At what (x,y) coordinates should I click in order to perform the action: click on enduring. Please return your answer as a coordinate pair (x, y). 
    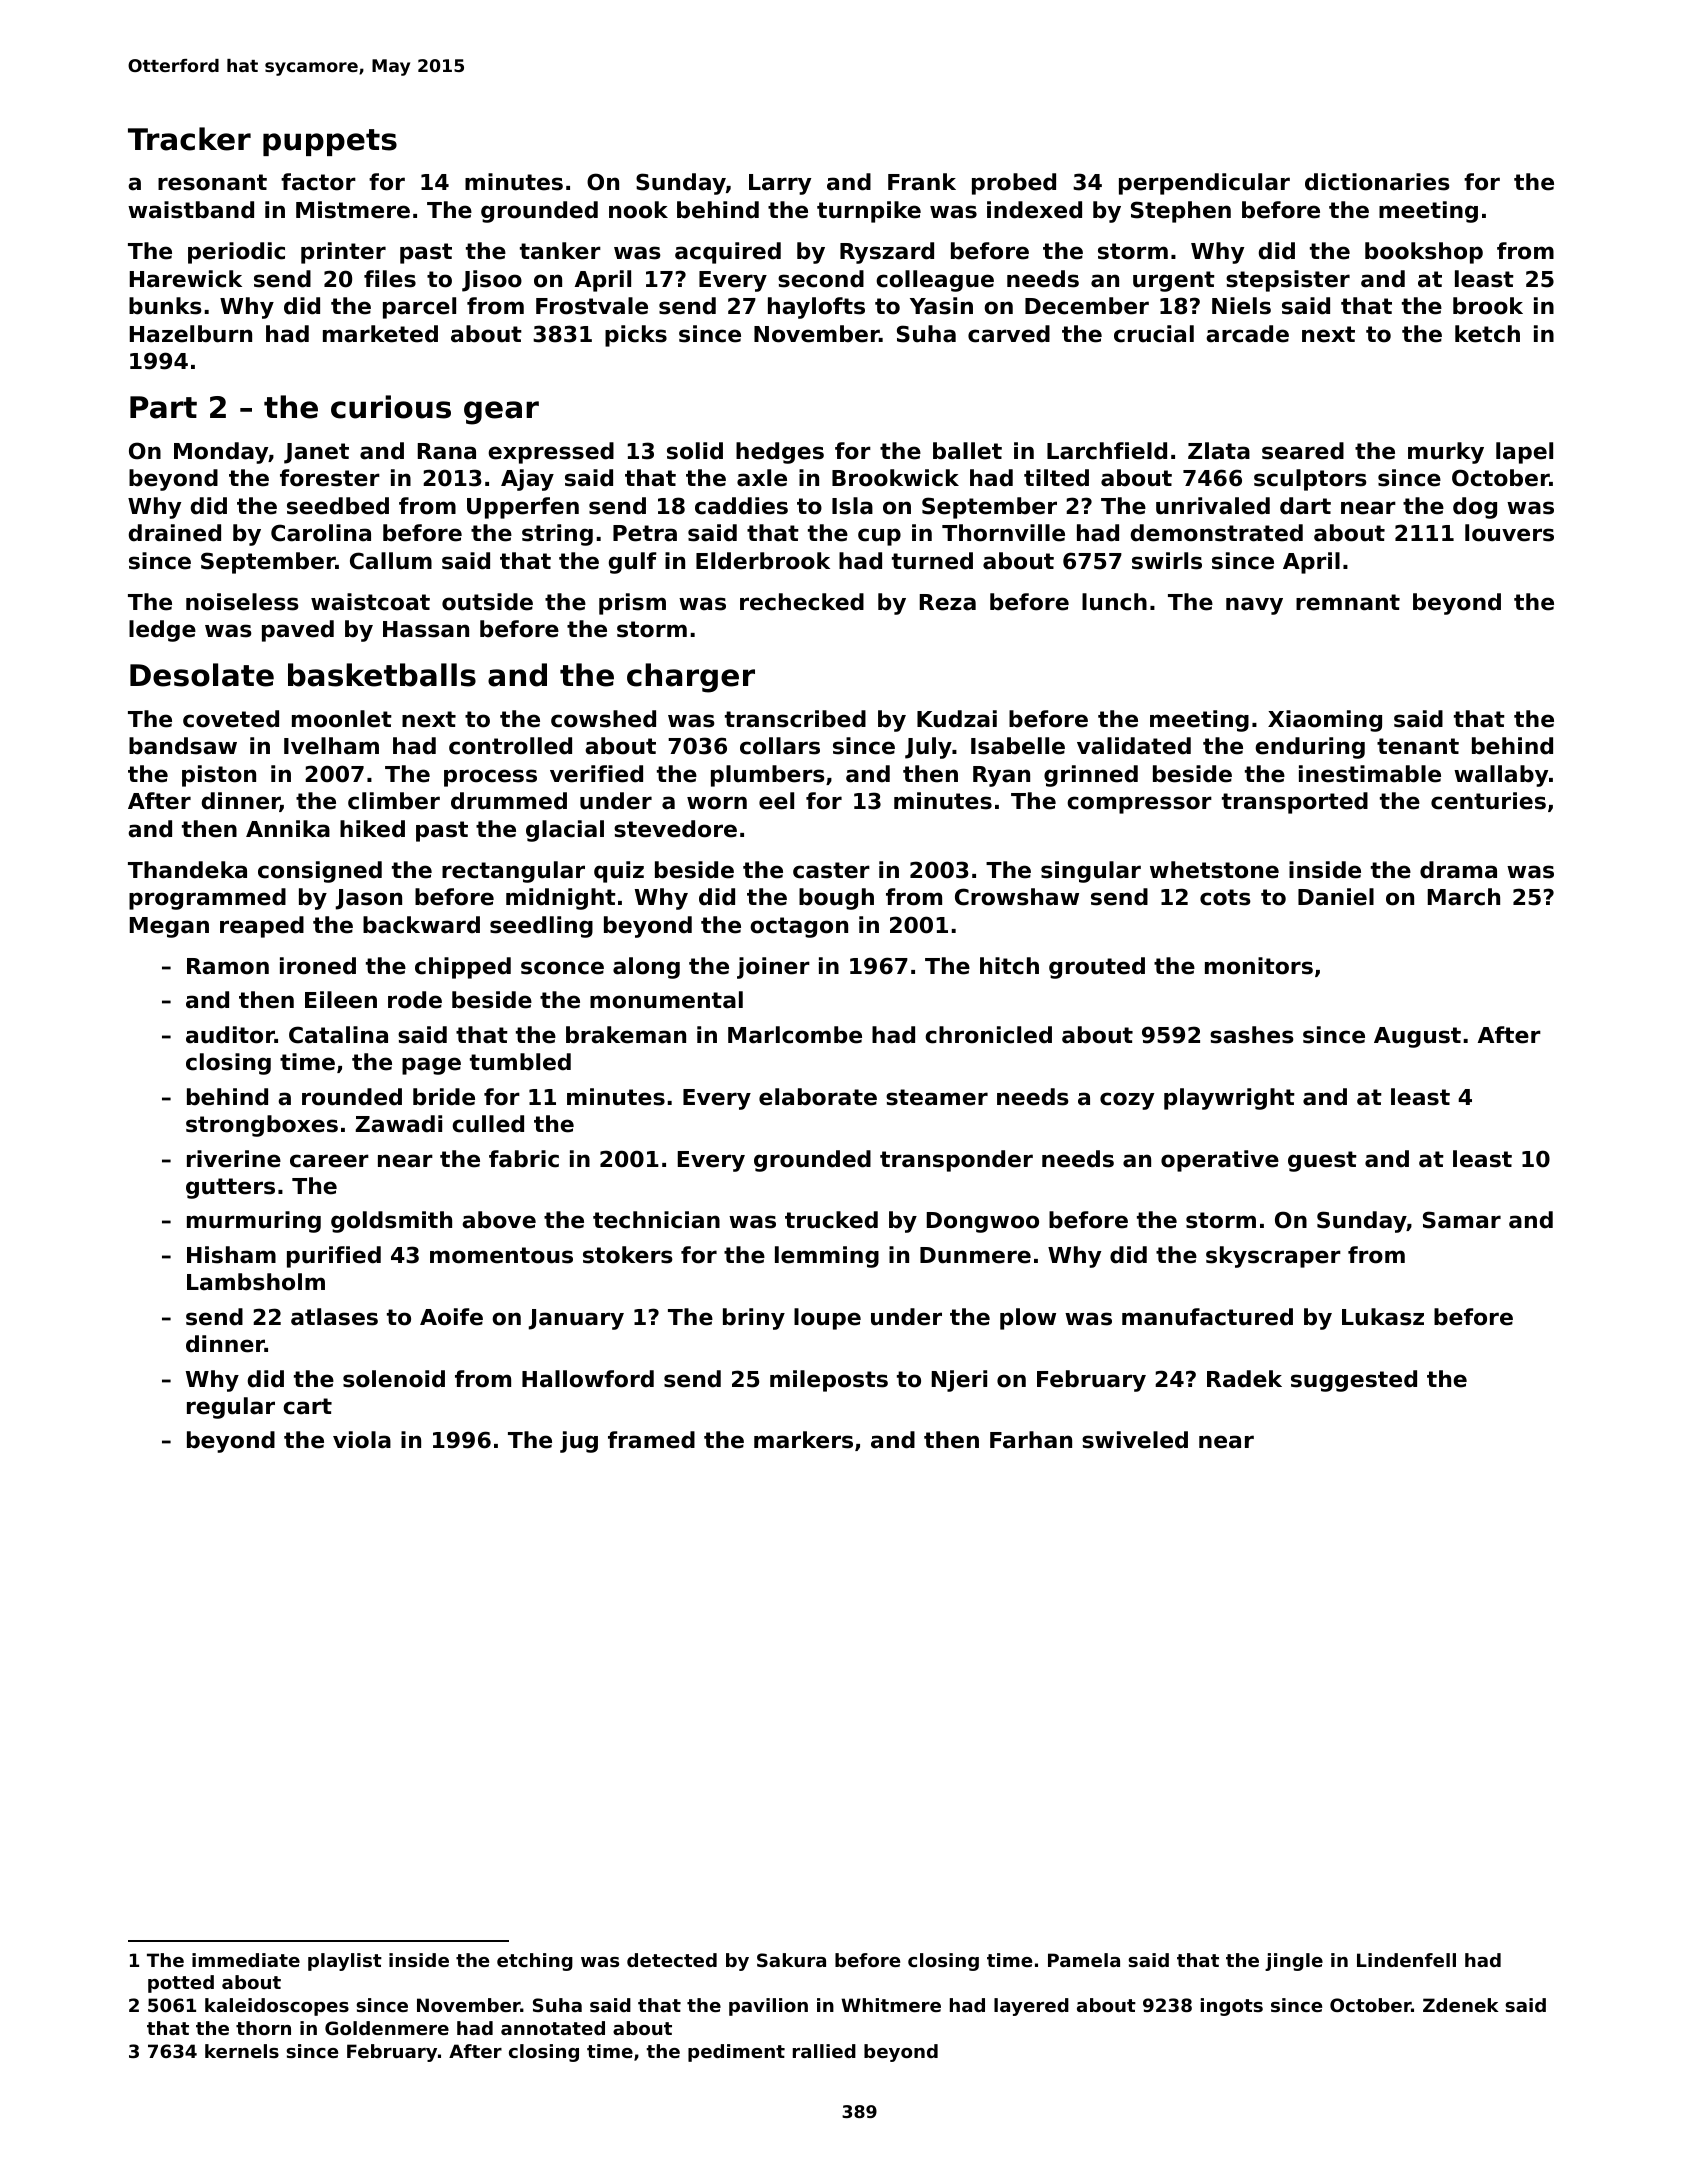
    Looking at the image, I should click on (1310, 748).
